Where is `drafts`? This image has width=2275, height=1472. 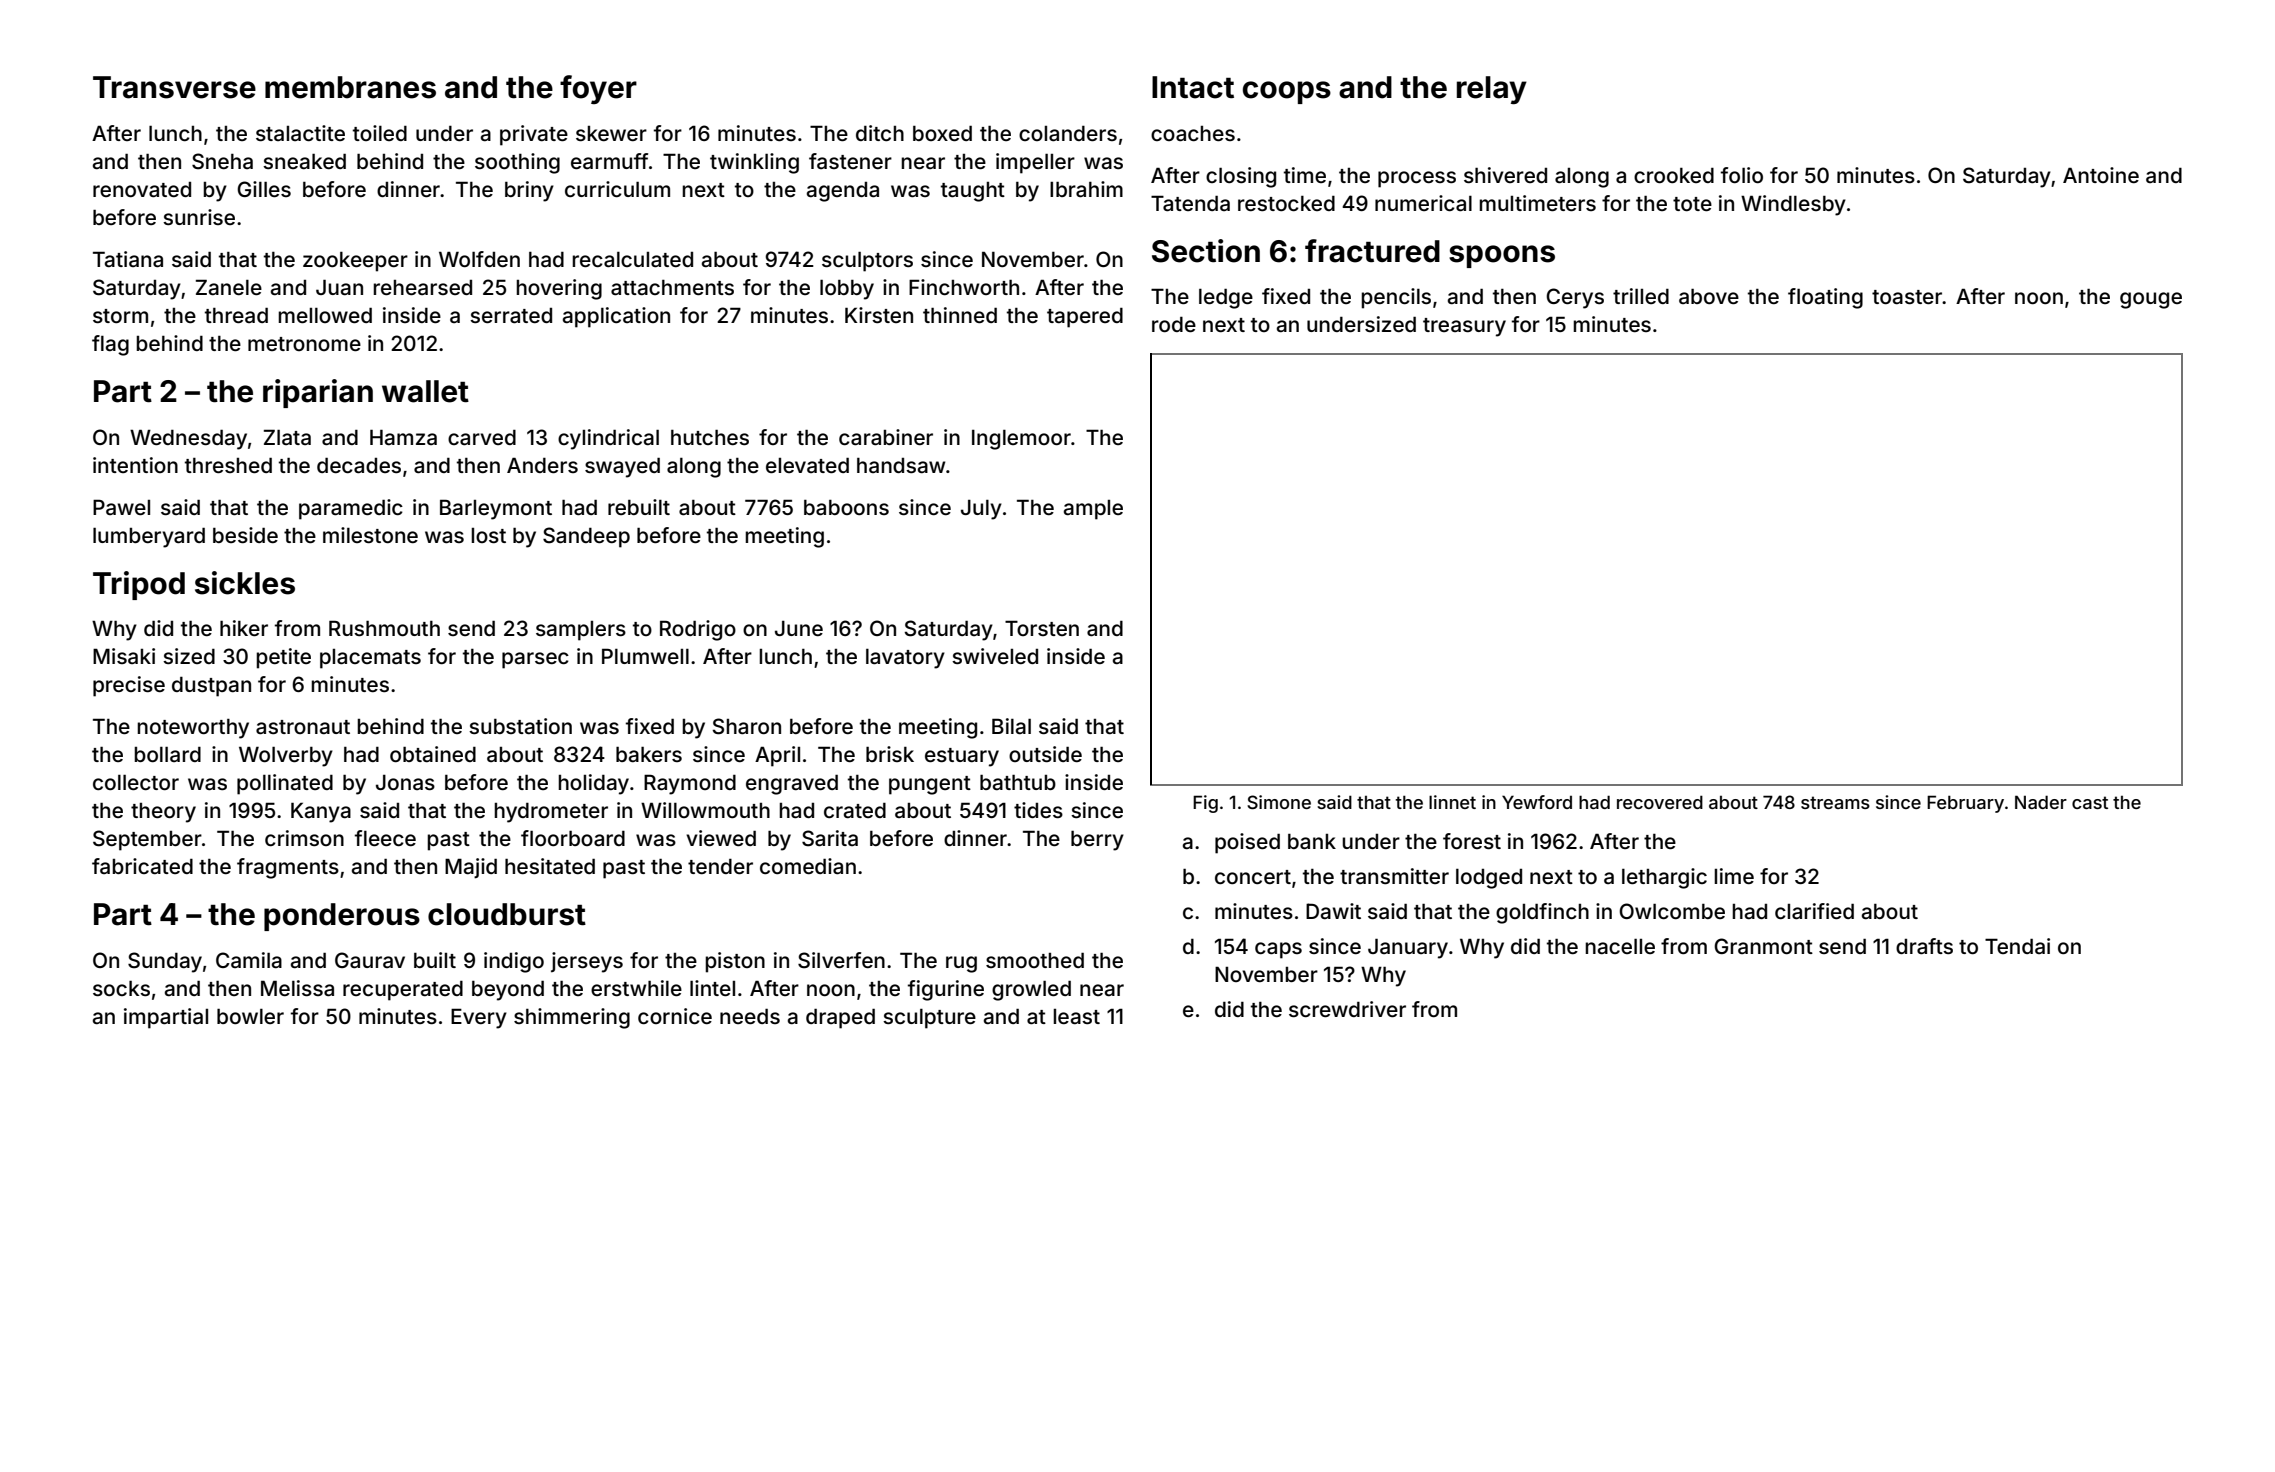
drafts is located at coordinates (1924, 946).
